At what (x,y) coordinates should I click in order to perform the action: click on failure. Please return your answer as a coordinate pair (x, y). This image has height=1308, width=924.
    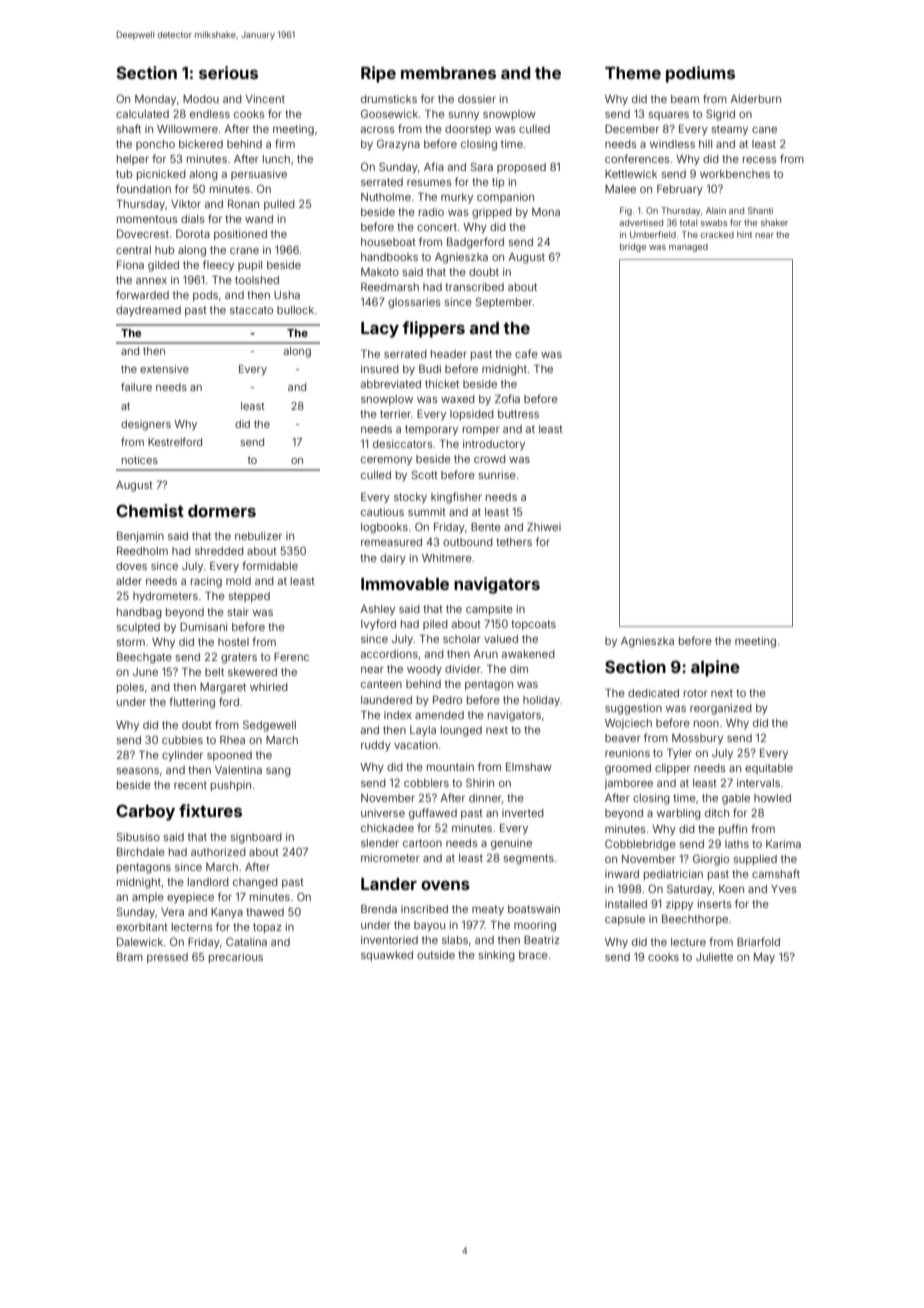
    Looking at the image, I should click on (136, 386).
